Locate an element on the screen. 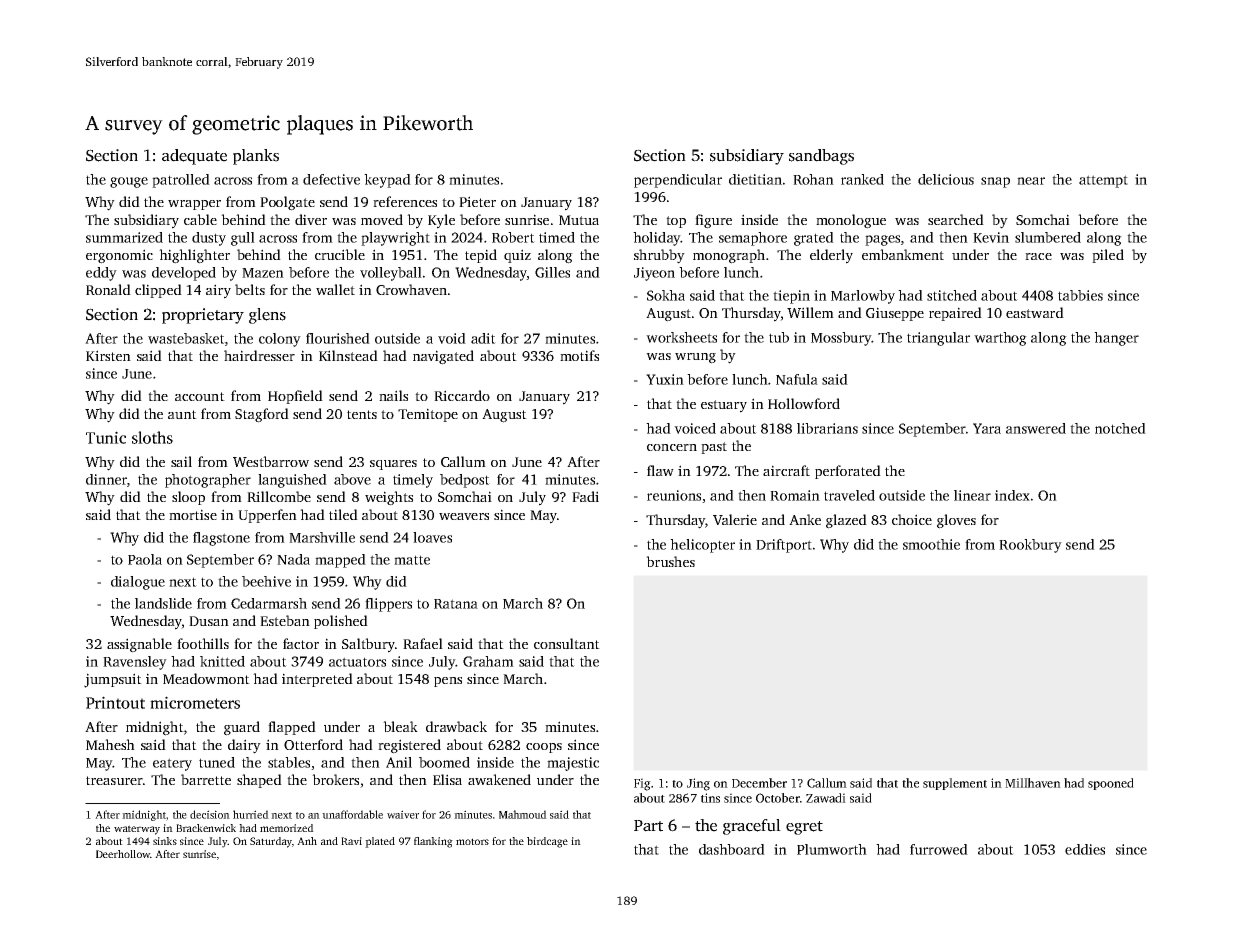  perpendicular is located at coordinates (678, 181).
